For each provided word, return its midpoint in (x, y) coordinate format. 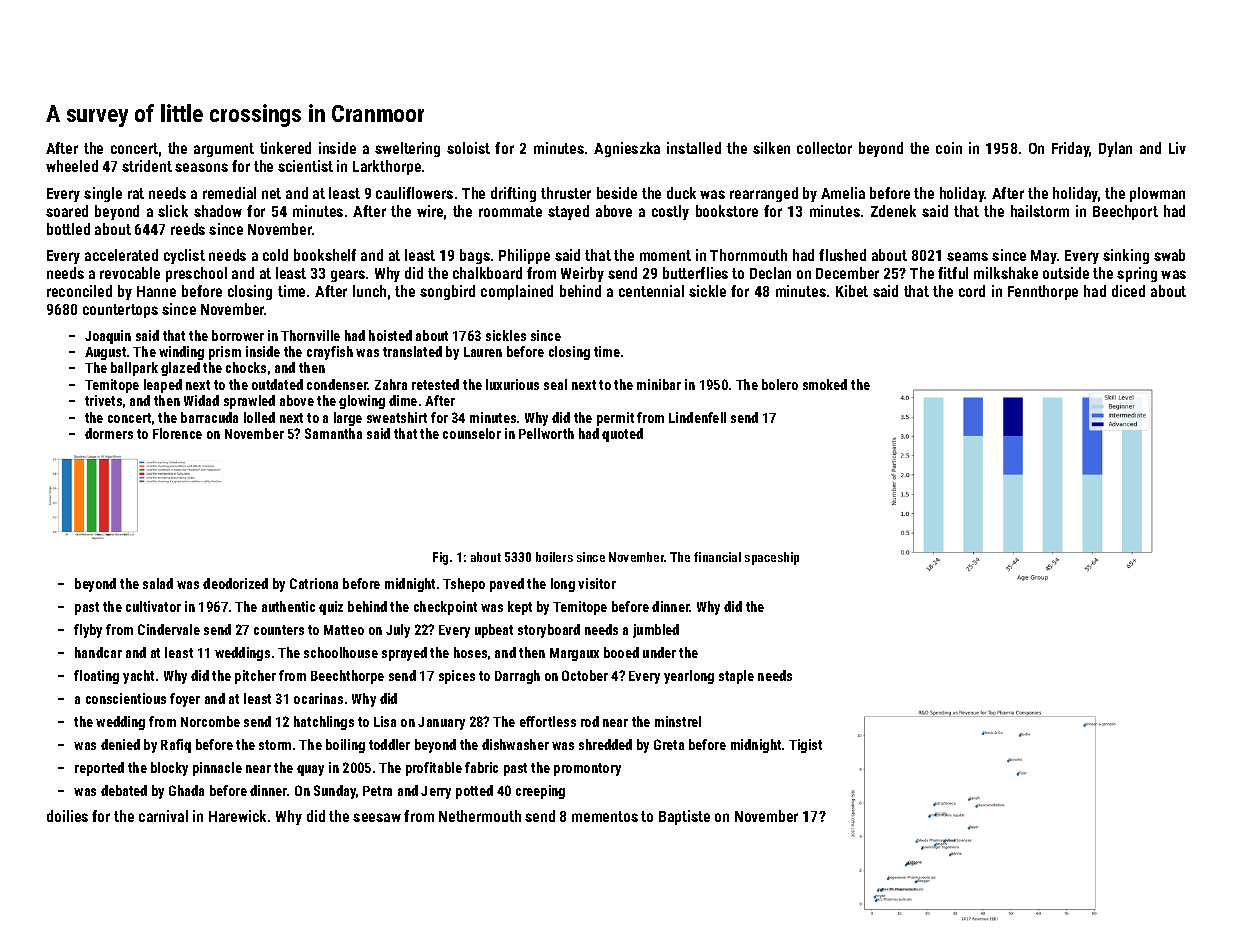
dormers (109, 433)
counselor (472, 433)
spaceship (772, 558)
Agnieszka (627, 149)
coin (949, 148)
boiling (345, 746)
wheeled (72, 166)
